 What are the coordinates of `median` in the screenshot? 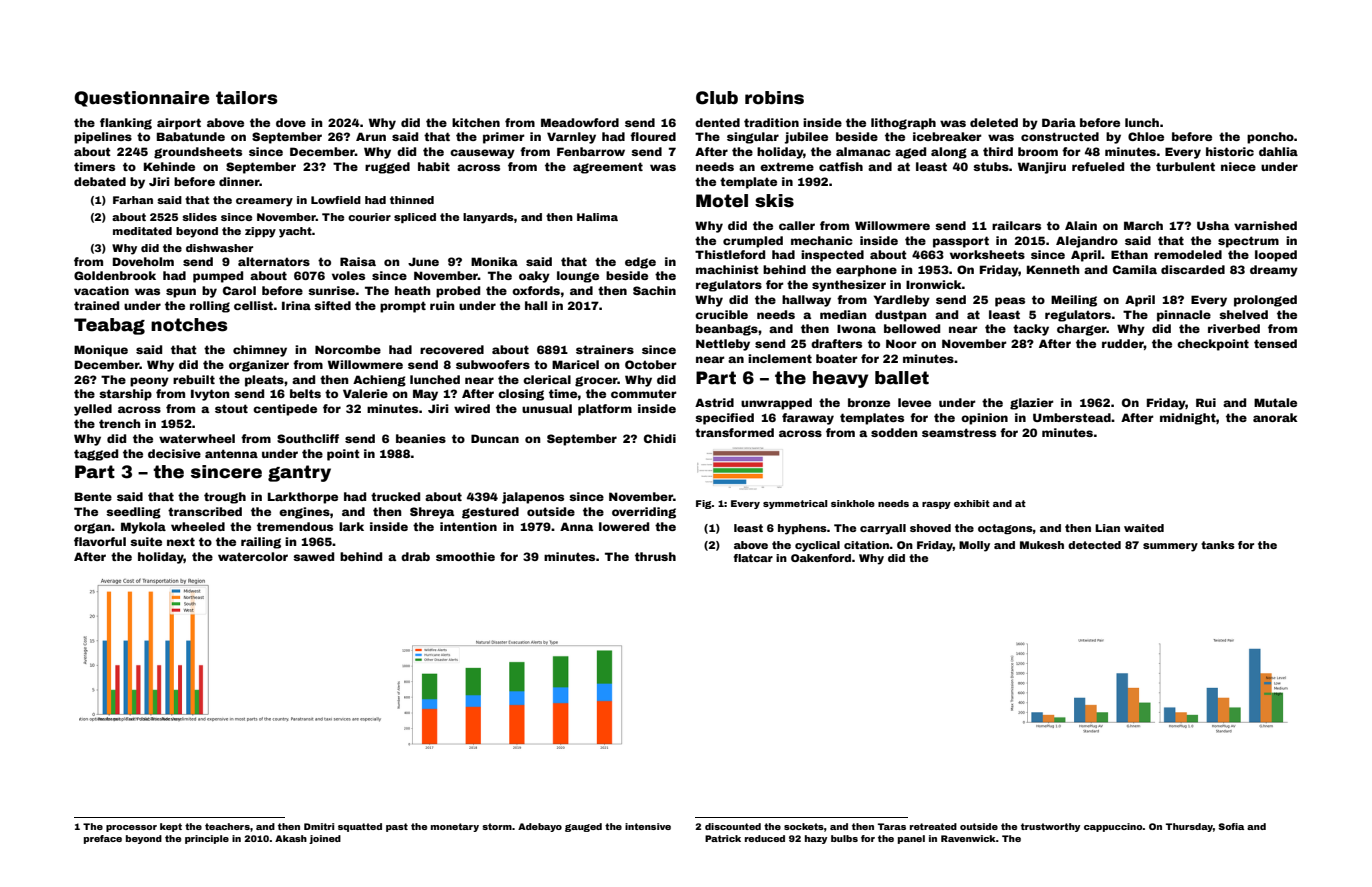 It's located at (843, 314).
